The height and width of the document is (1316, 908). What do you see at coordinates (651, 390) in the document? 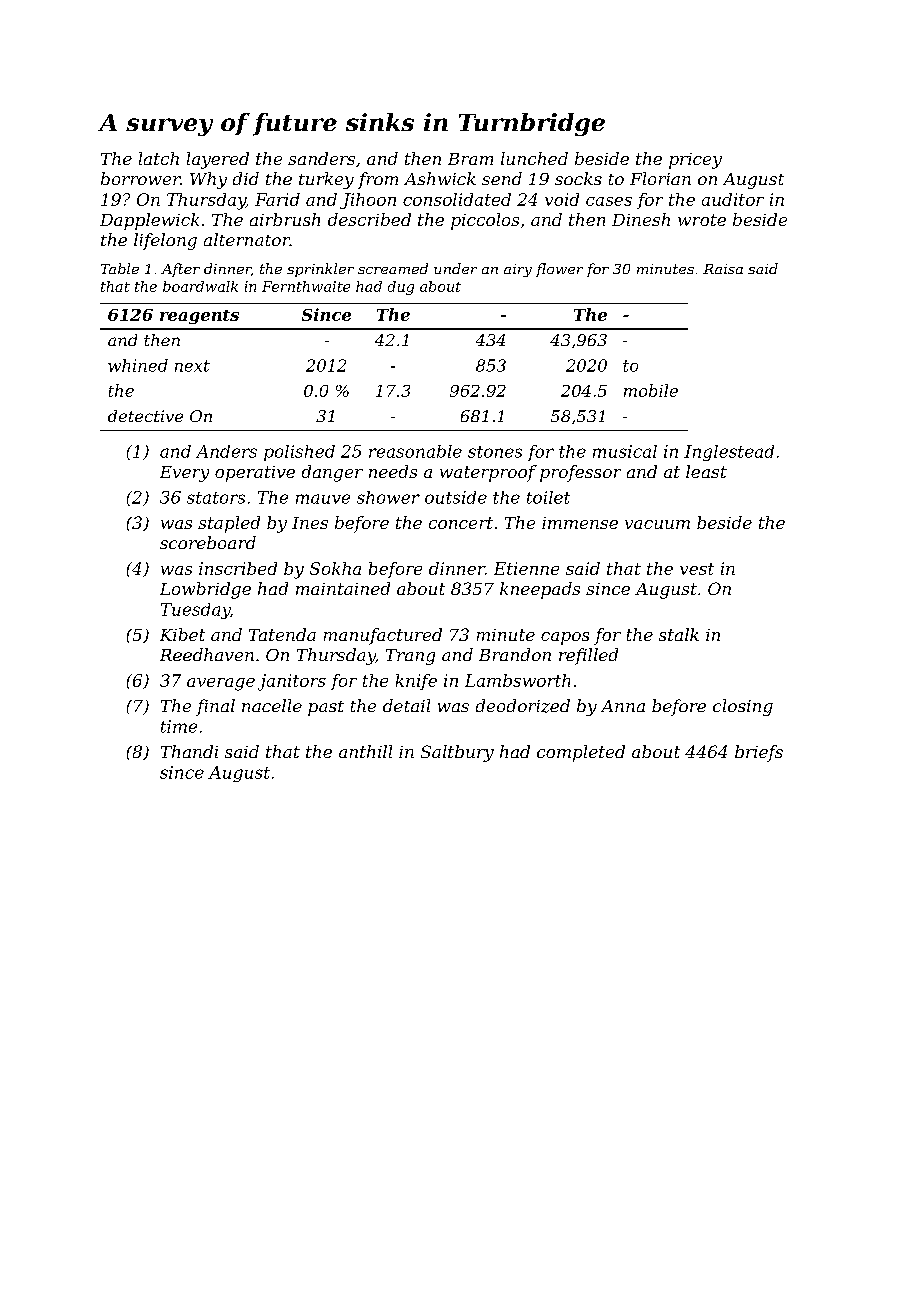
I see `mobile` at bounding box center [651, 390].
